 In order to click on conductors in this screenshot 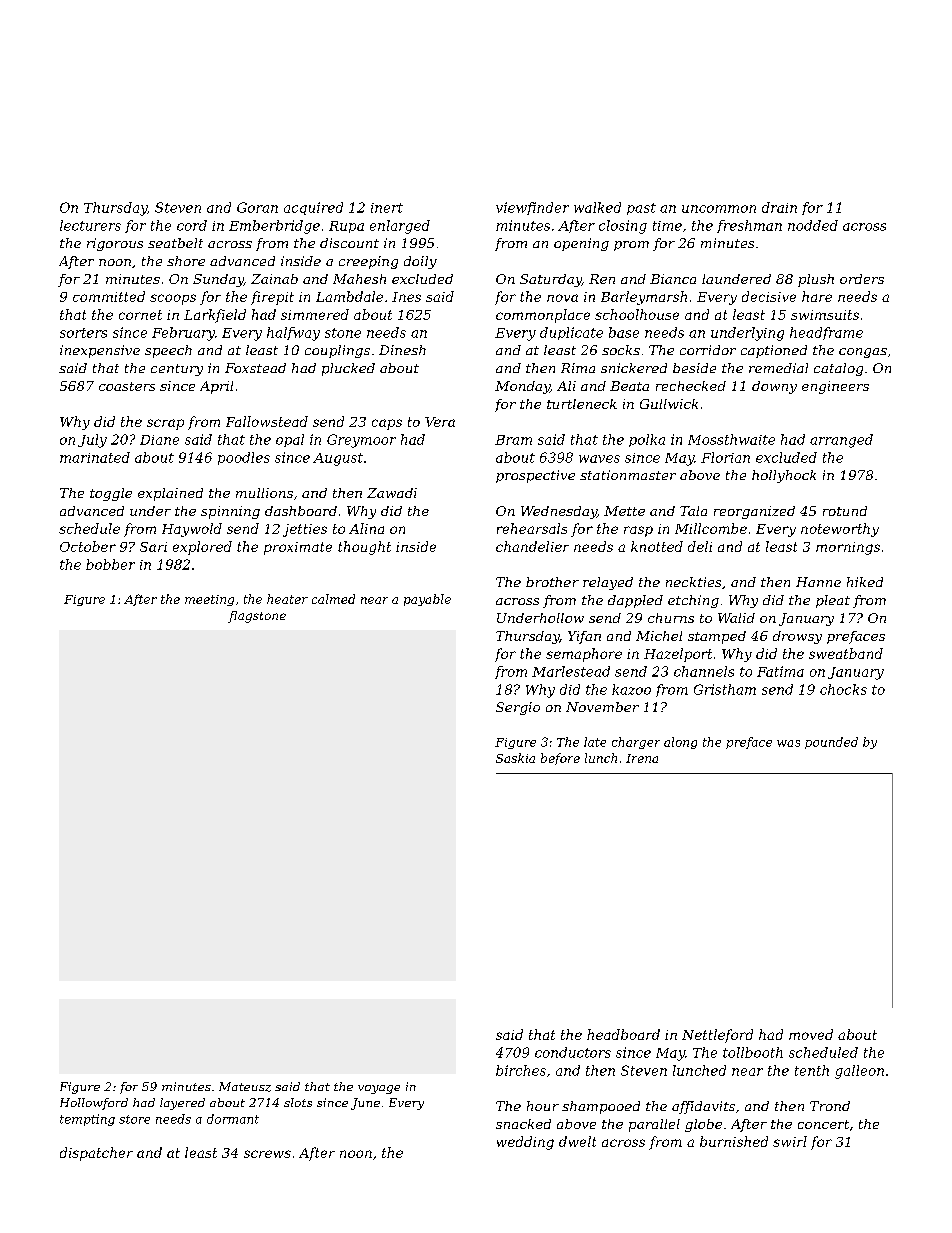, I will do `click(573, 1052)`.
